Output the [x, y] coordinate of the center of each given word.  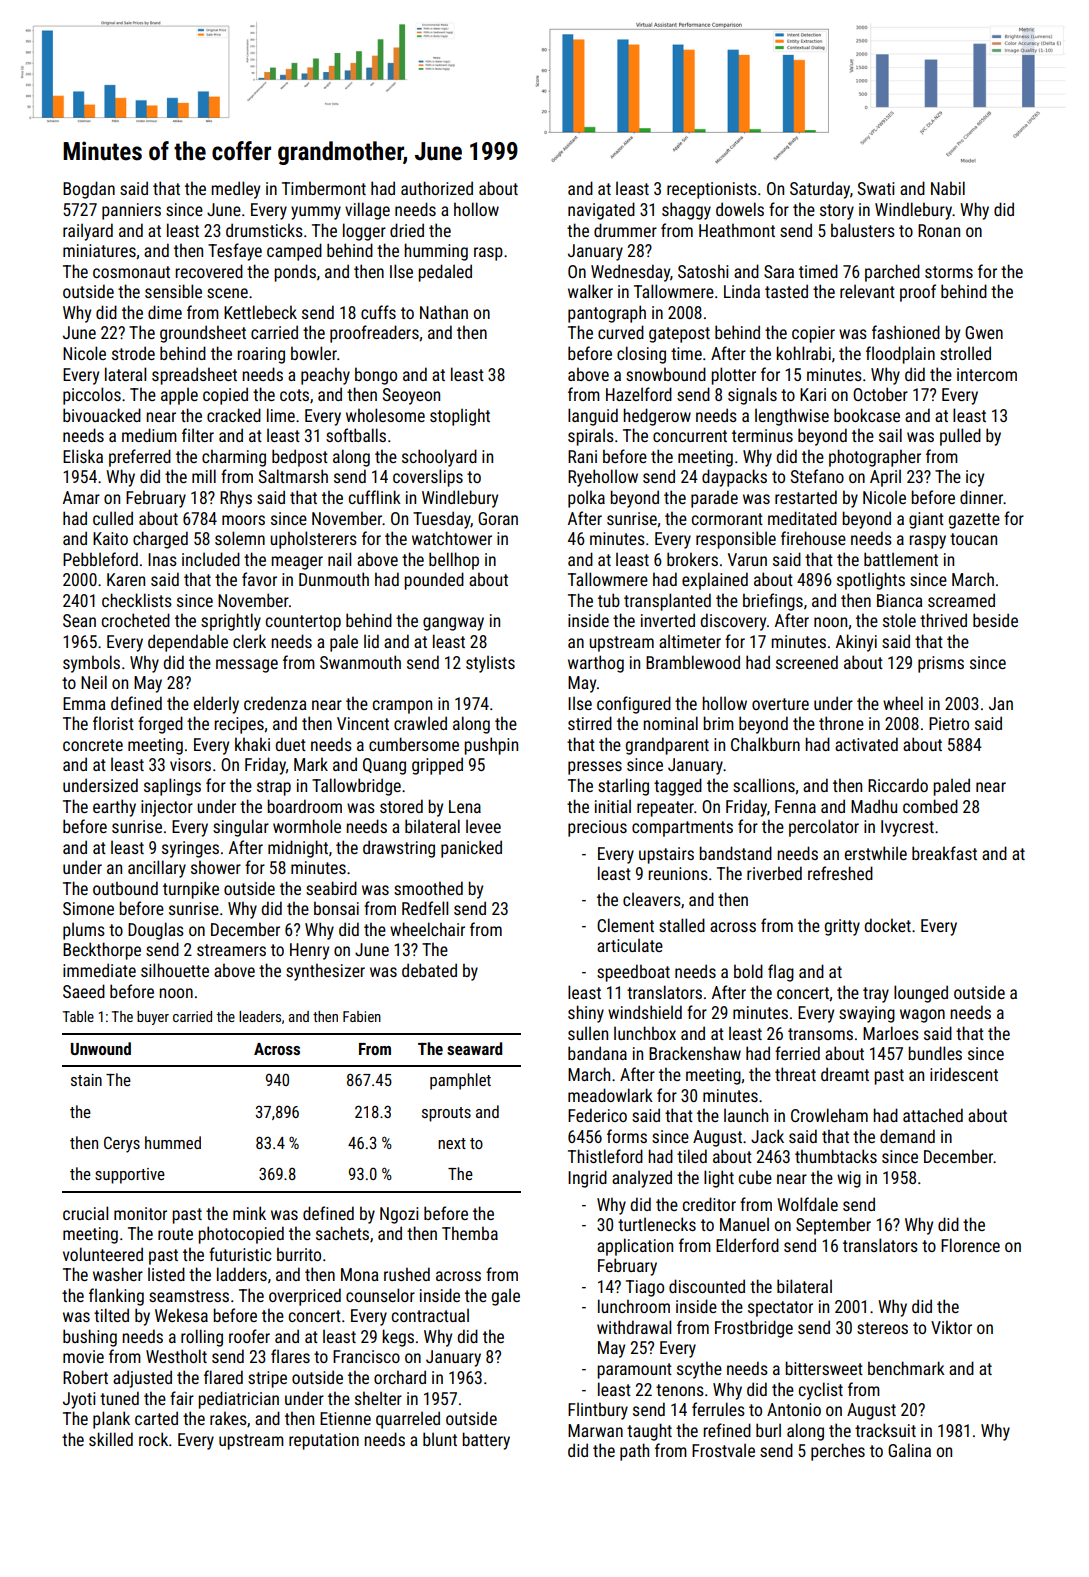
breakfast [944, 853]
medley [235, 190]
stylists [490, 664]
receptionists [712, 190]
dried [407, 230]
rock [153, 1439]
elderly [216, 705]
